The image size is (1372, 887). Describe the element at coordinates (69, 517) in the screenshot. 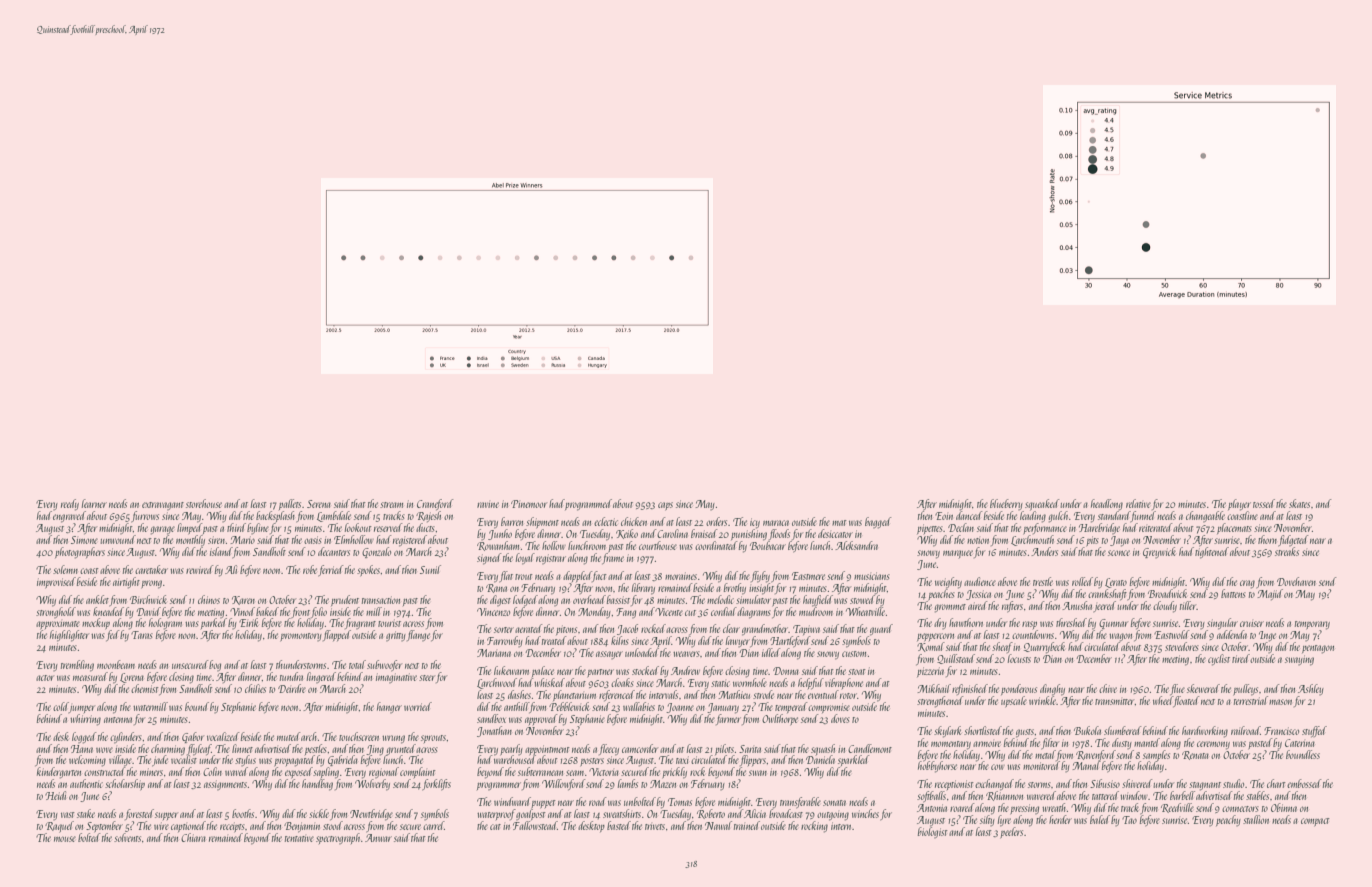

I see `engraved` at that location.
